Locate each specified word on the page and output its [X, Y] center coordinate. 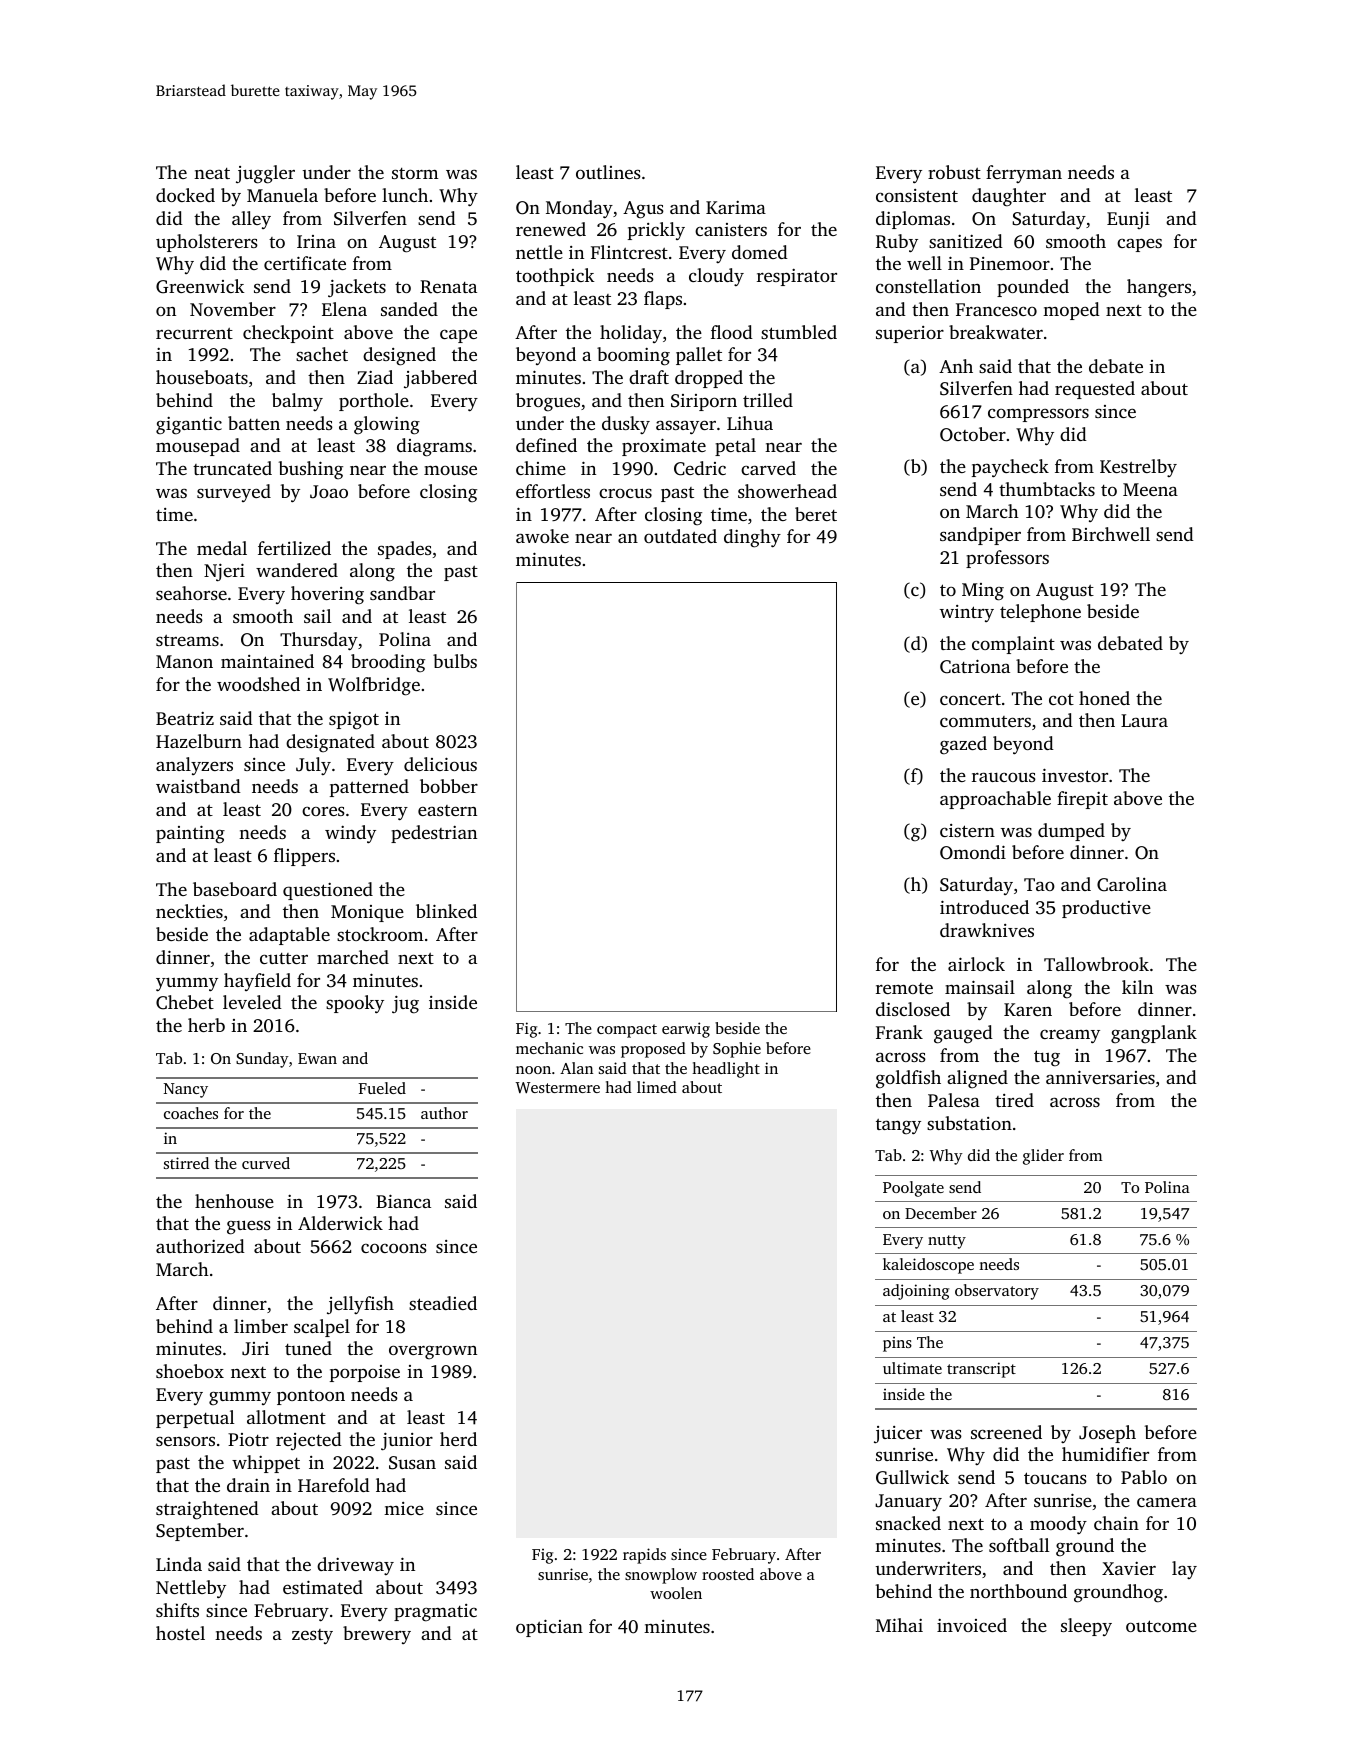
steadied [443, 1303]
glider [1043, 1157]
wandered [297, 570]
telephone [1040, 613]
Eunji [1128, 220]
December [941, 1213]
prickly [656, 231]
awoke [542, 536]
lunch [405, 195]
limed [657, 1087]
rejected [309, 1441]
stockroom [380, 934]
